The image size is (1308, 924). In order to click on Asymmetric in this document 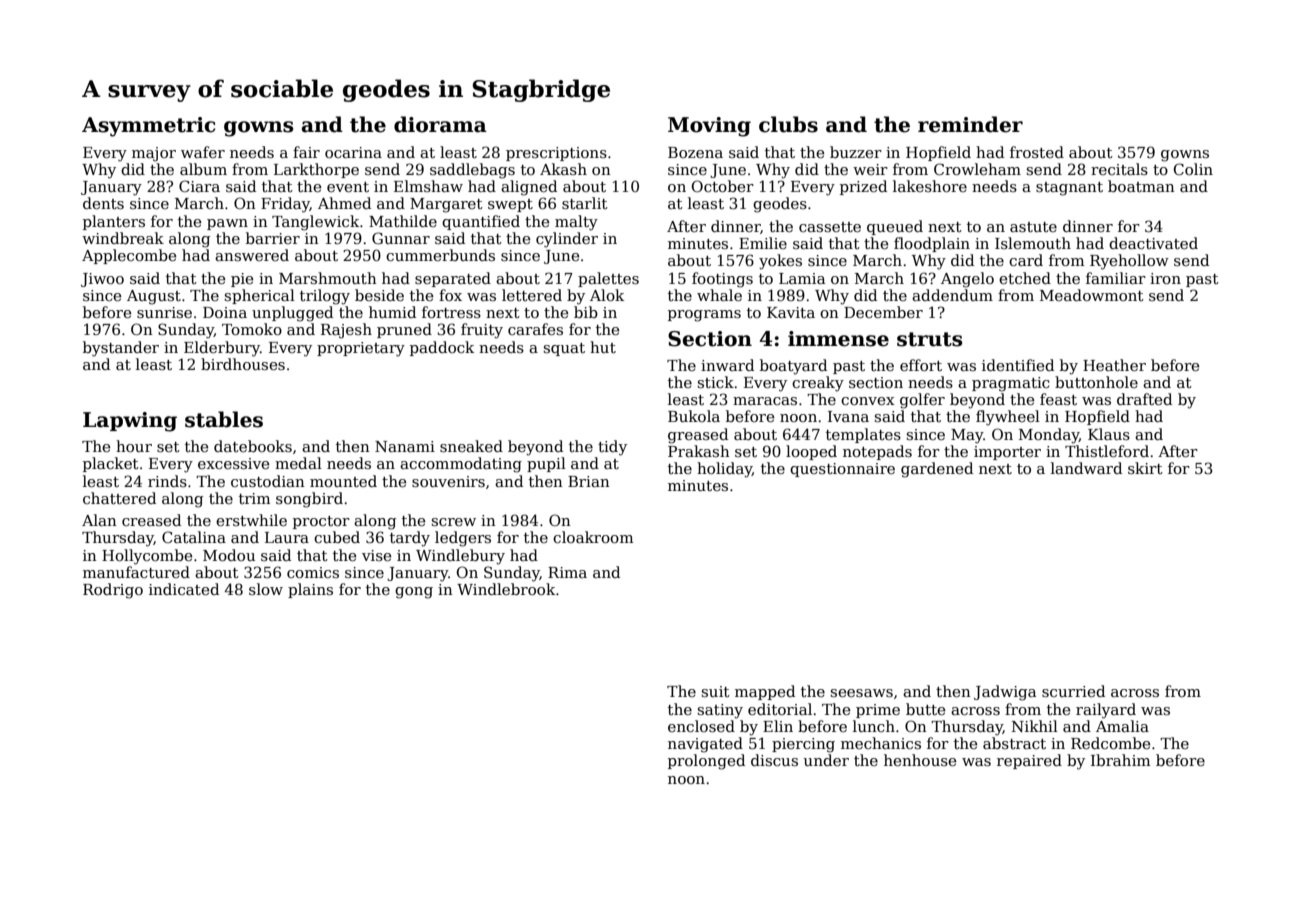, I will do `click(148, 127)`.
